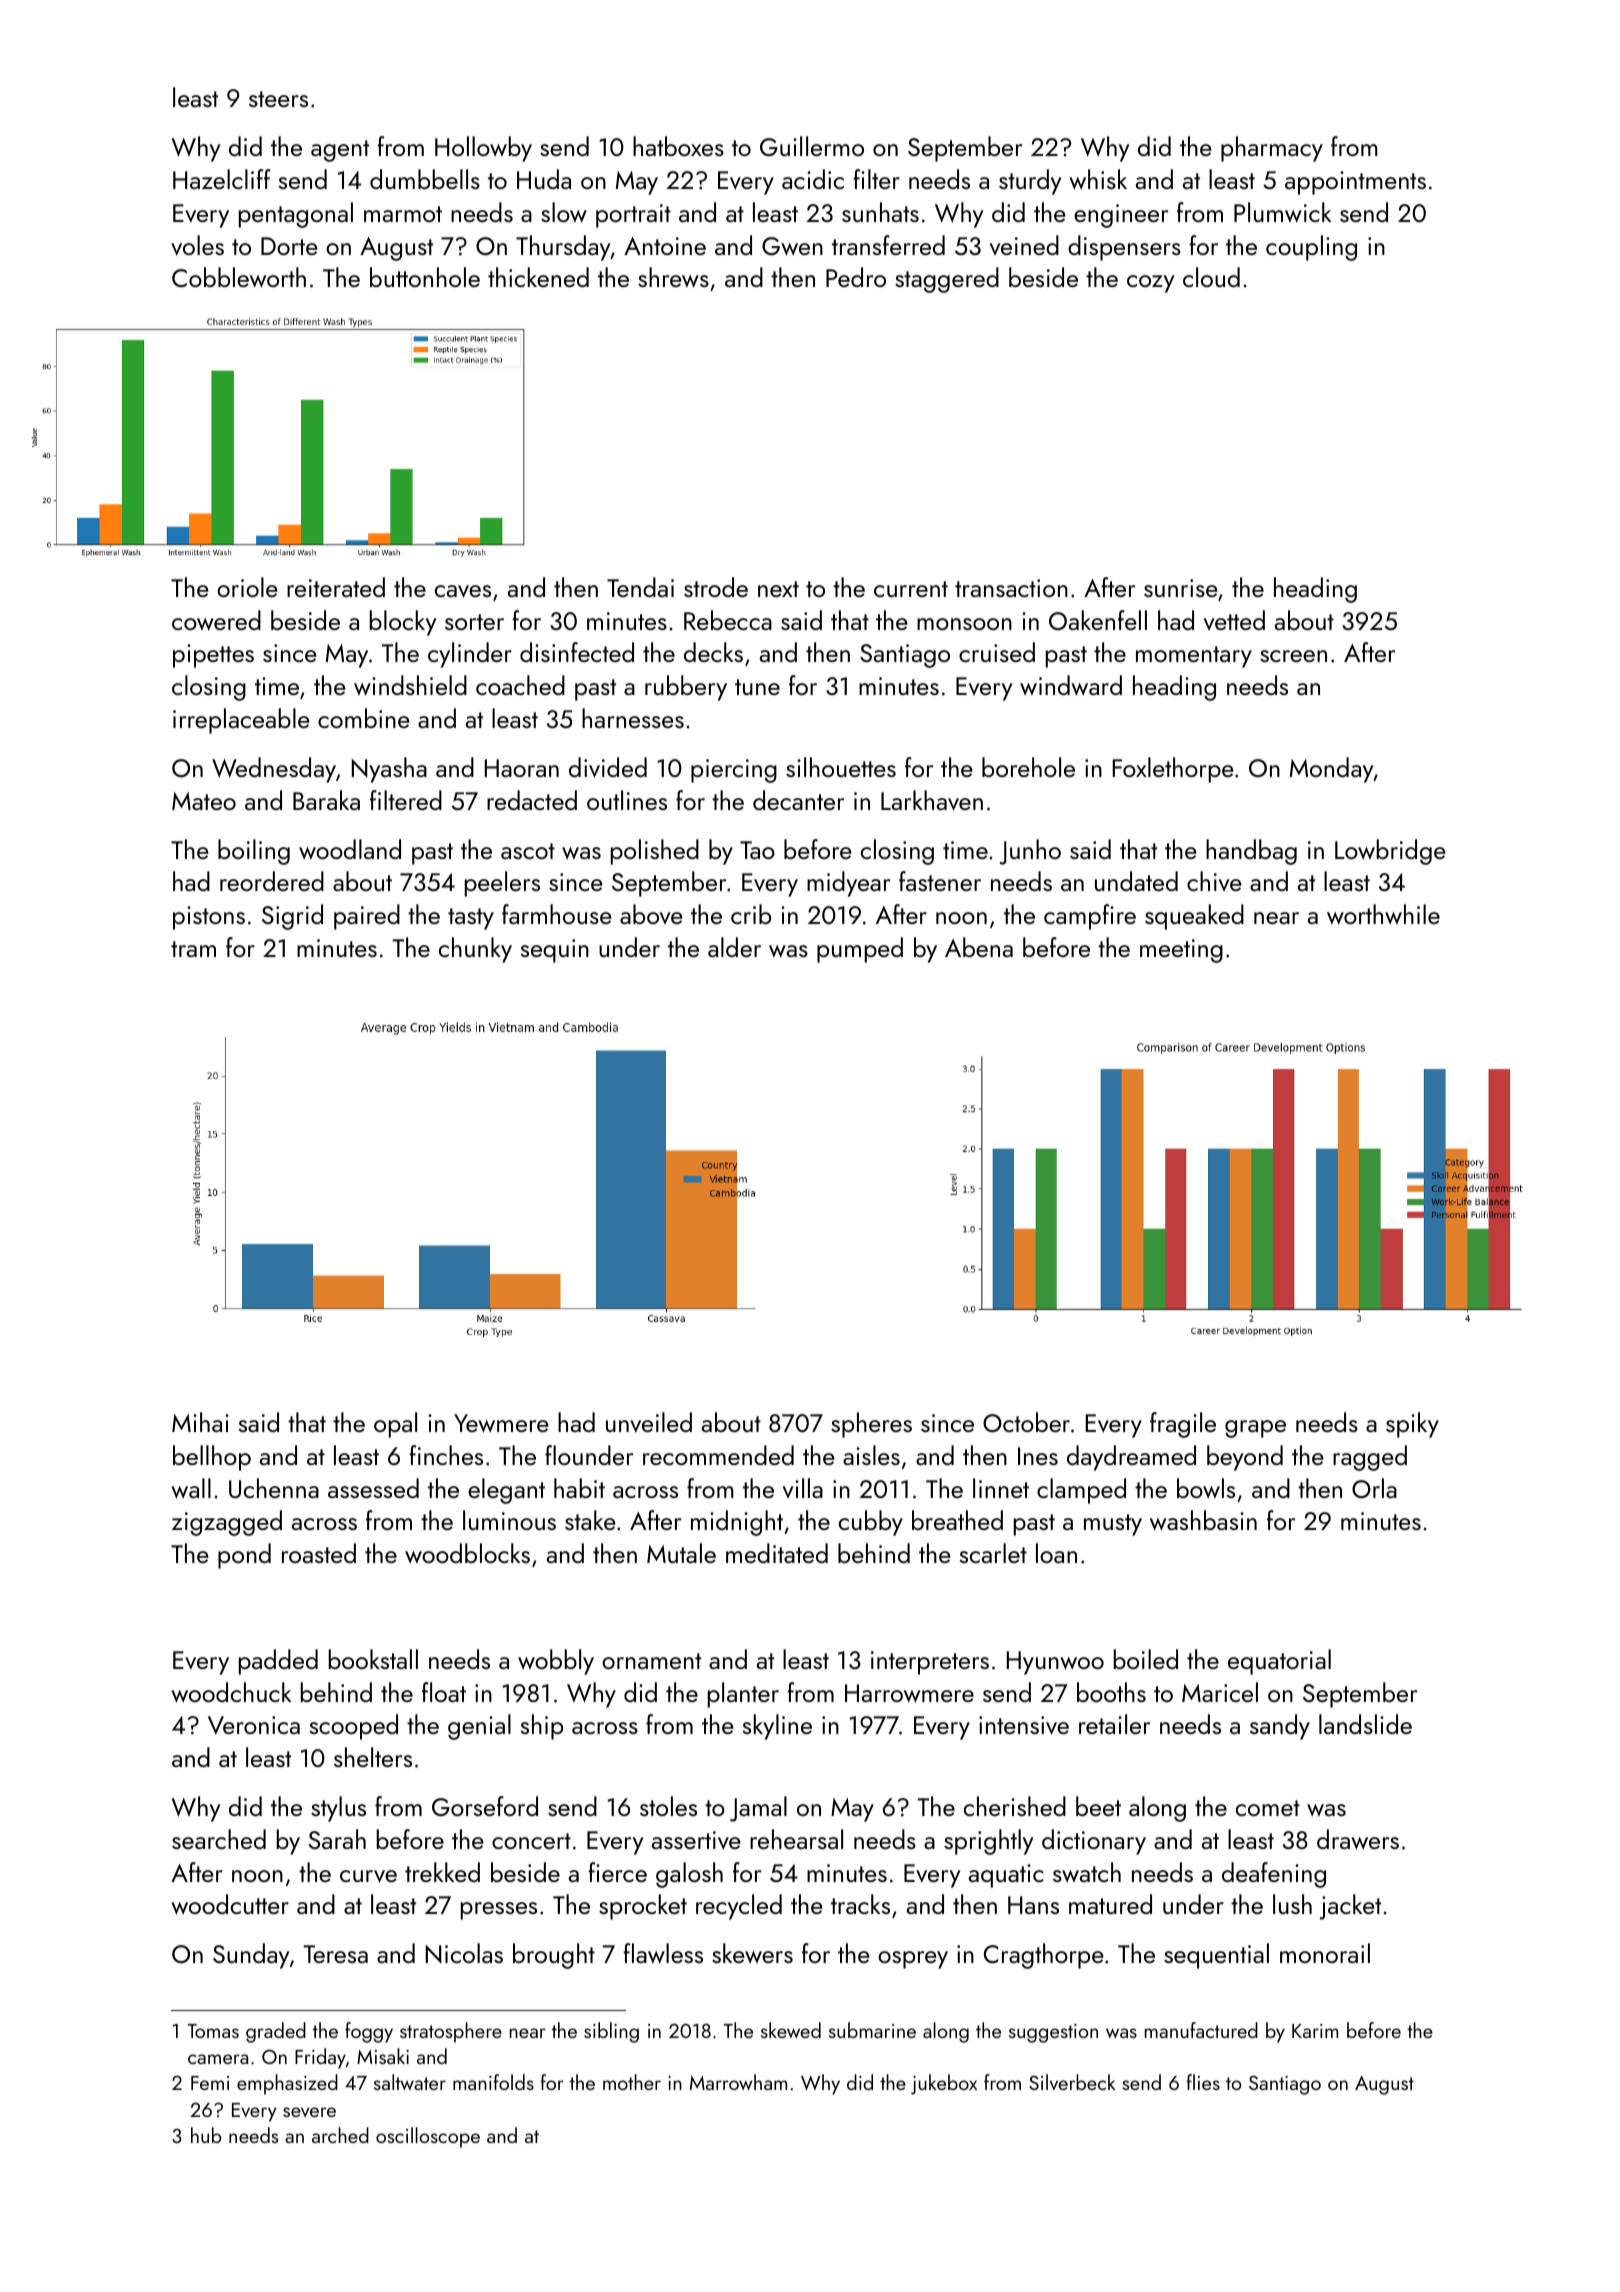 This screenshot has height=2292, width=1620. I want to click on Foxlethorpe, so click(1173, 770).
